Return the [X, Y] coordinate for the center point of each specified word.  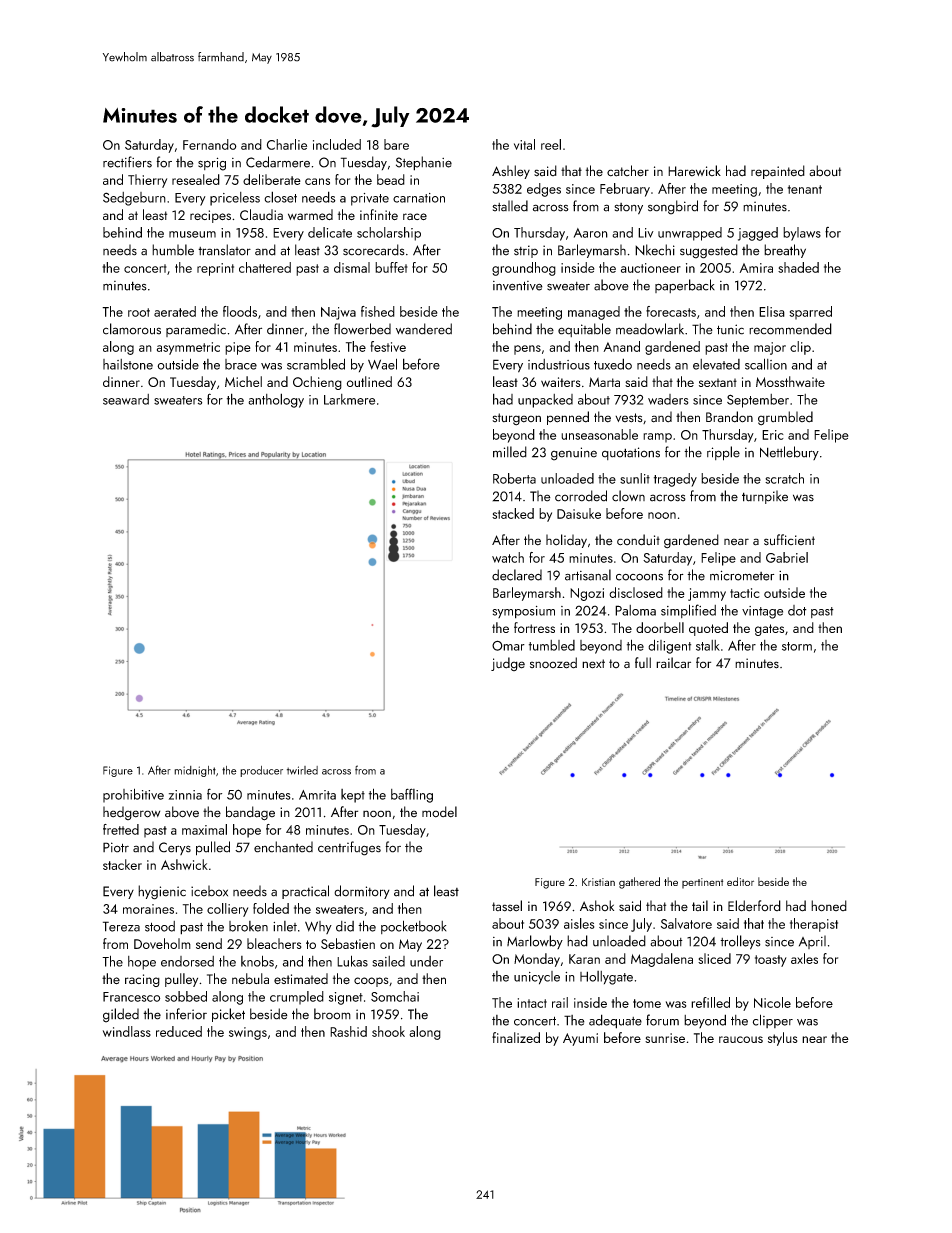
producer [261, 771]
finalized [516, 1037]
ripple [723, 453]
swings [248, 1033]
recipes [210, 216]
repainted [778, 172]
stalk [708, 645]
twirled [302, 770]
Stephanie [424, 163]
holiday [566, 541]
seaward [126, 399]
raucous [741, 1039]
